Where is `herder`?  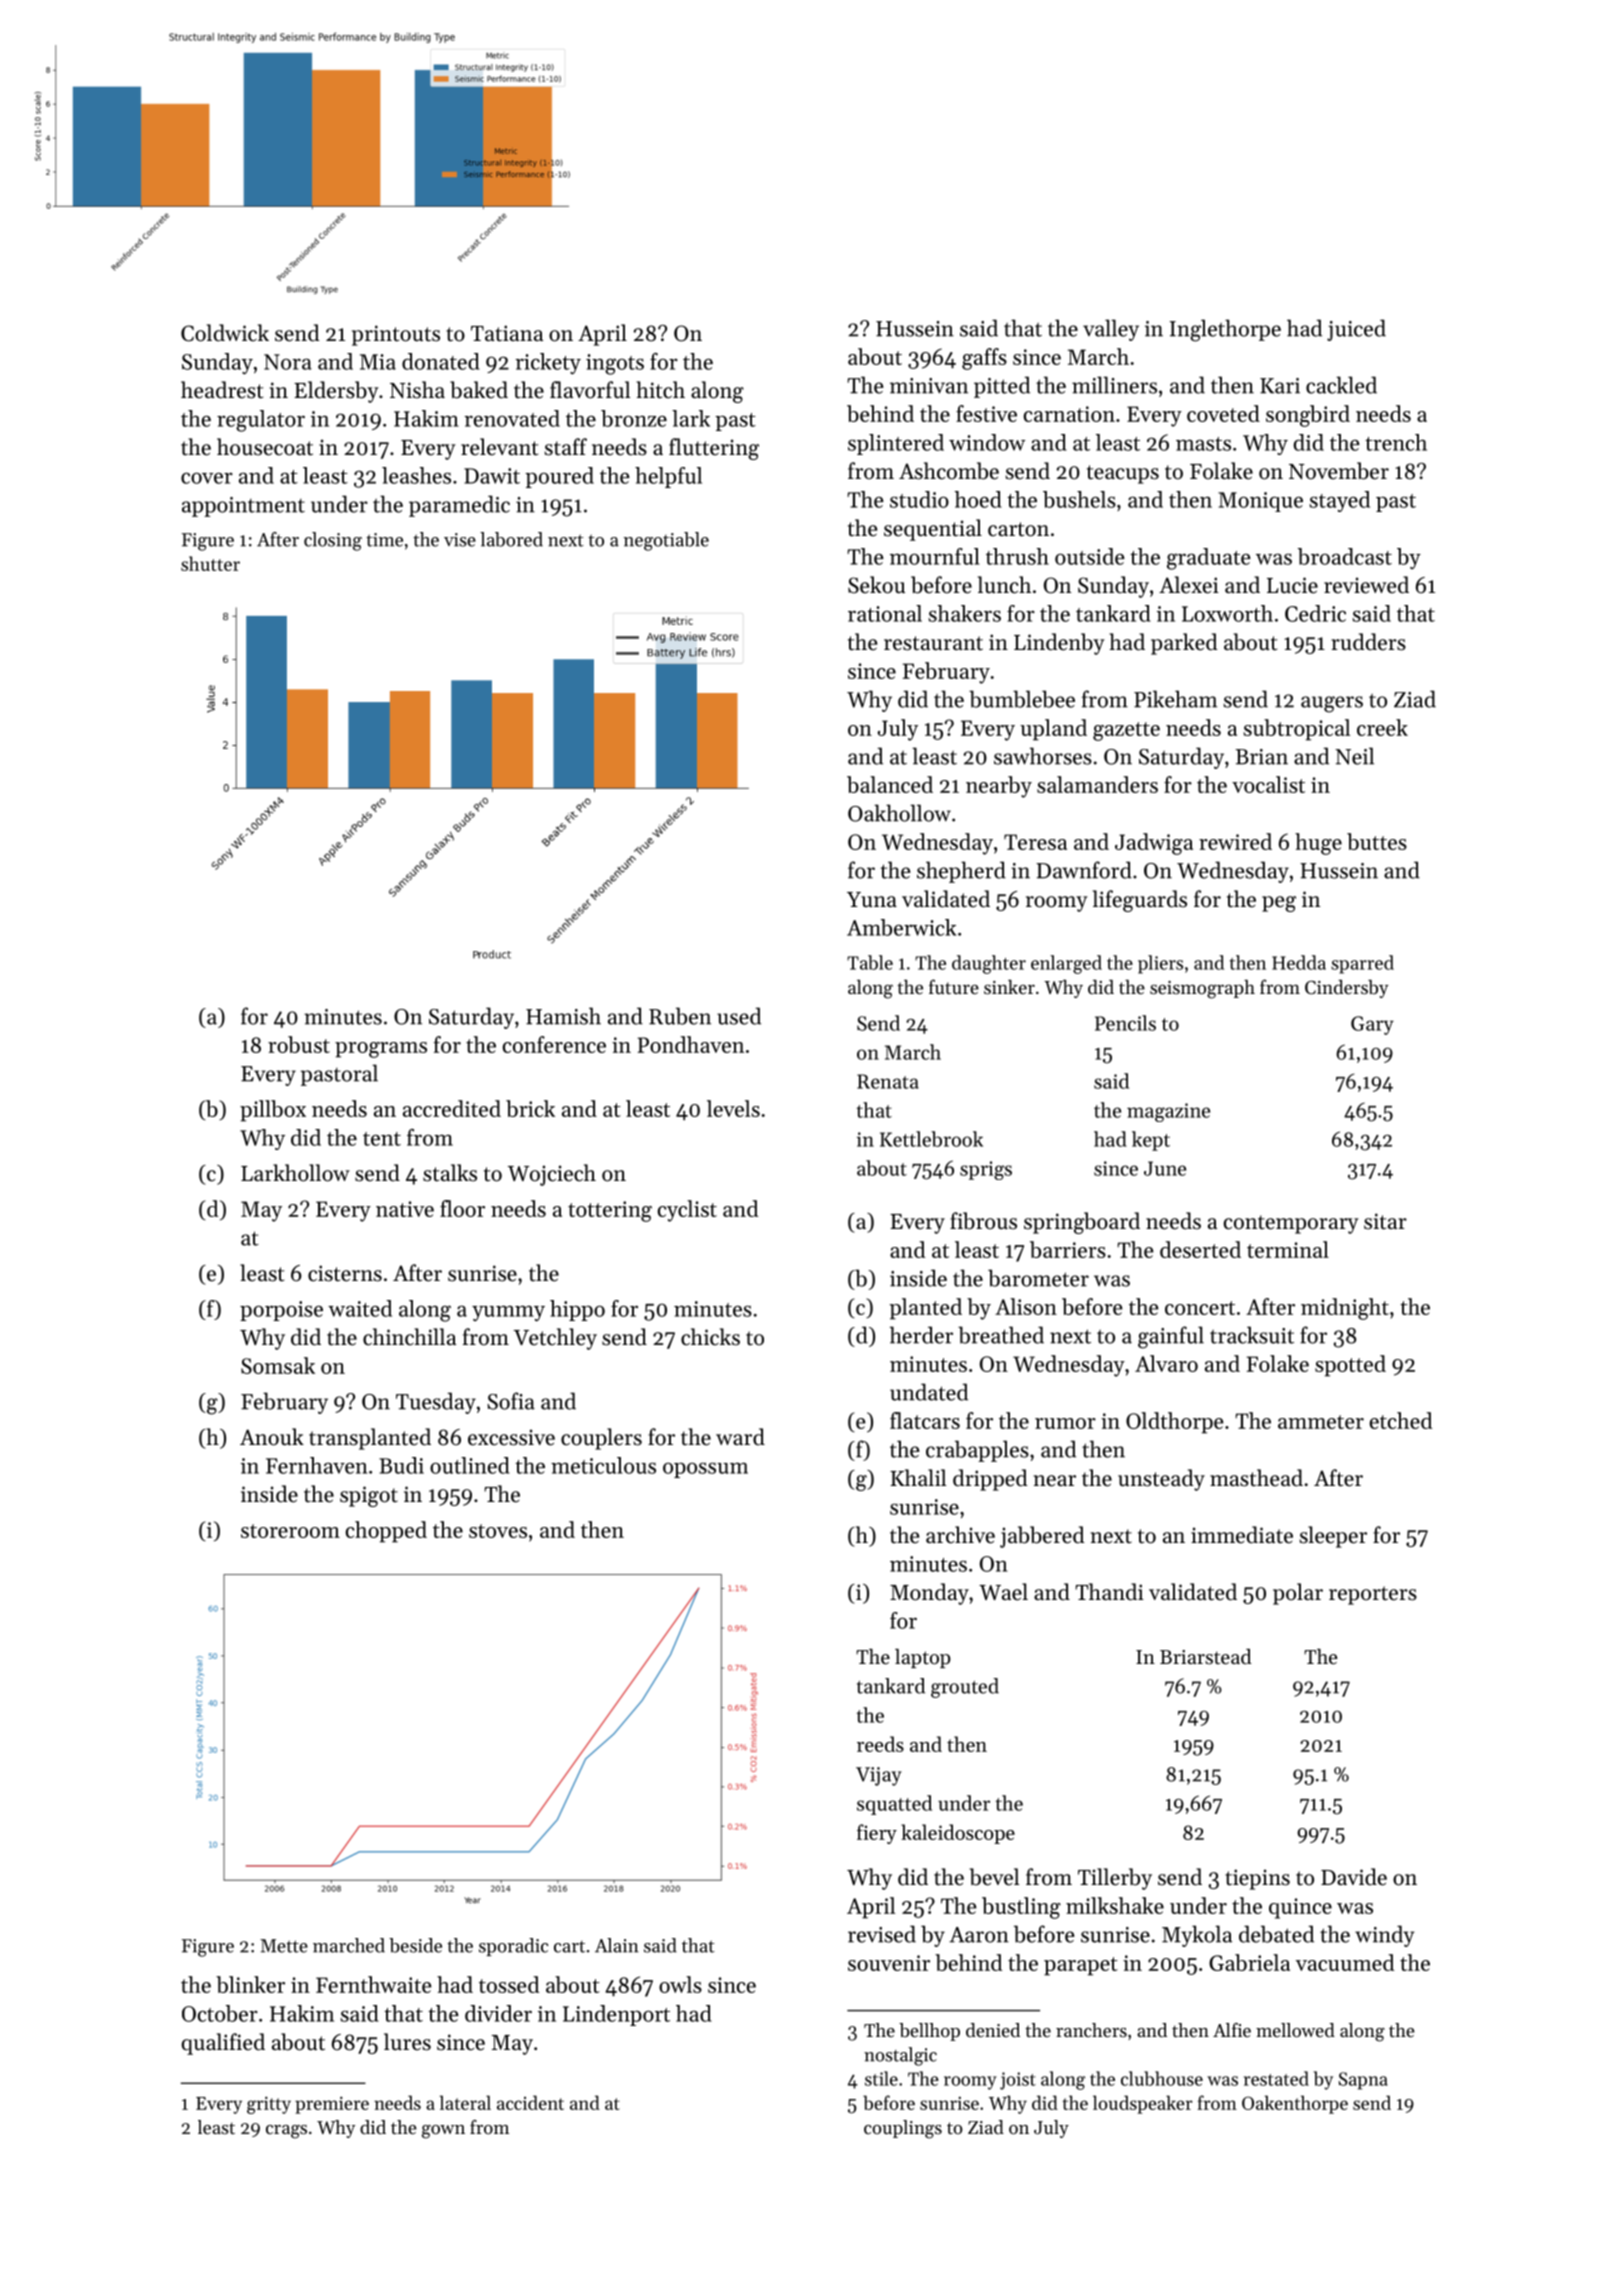
herder is located at coordinates (921, 1335).
